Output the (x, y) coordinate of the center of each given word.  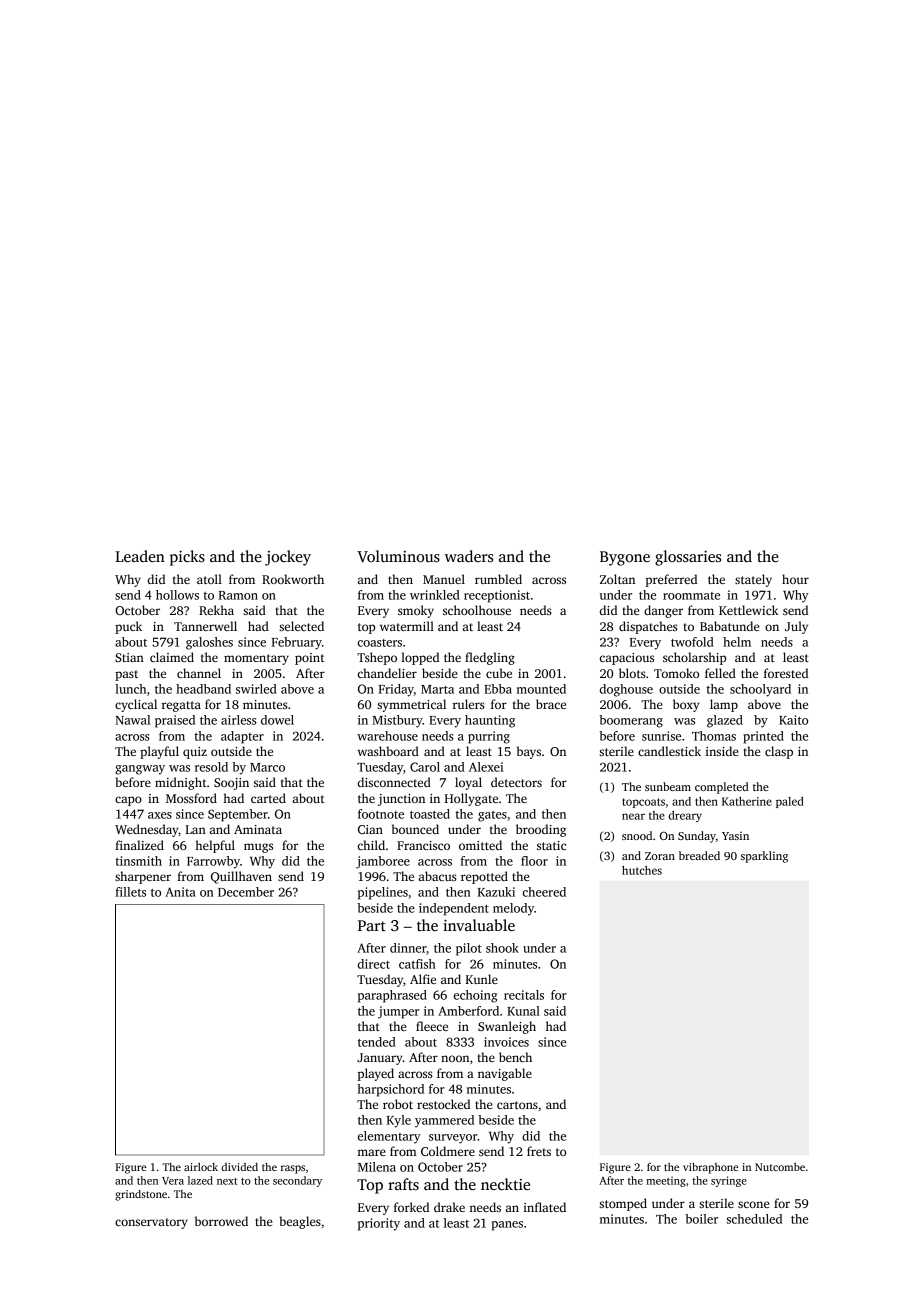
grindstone (141, 1195)
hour (795, 579)
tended (377, 1042)
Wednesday (147, 830)
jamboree (383, 862)
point (310, 659)
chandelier (387, 673)
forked (411, 1207)
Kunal (523, 1011)
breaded (699, 855)
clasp (779, 752)
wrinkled (435, 595)
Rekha (216, 610)
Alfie (423, 979)
